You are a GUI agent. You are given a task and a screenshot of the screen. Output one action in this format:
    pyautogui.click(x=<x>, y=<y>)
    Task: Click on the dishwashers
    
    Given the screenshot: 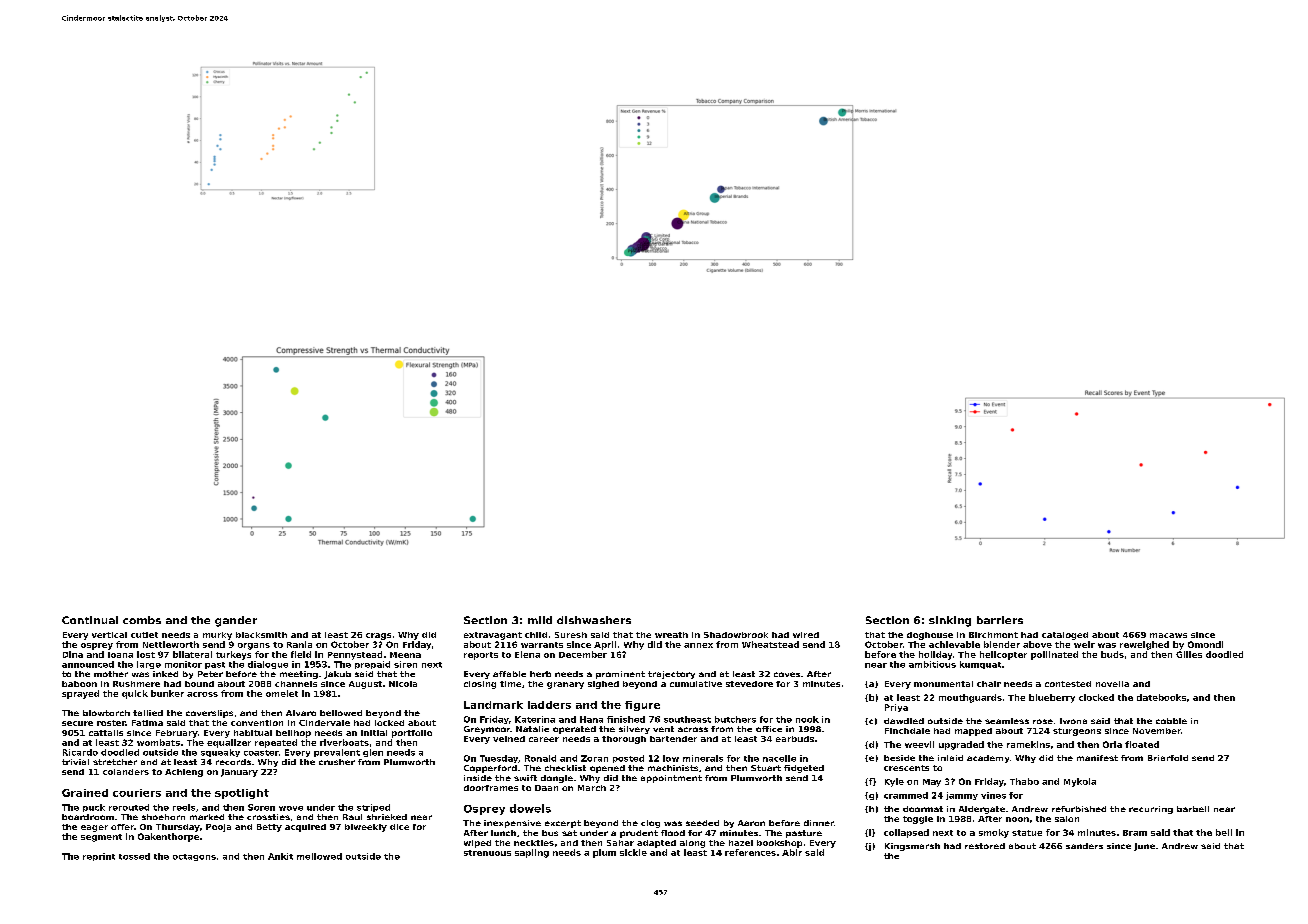 What is the action you would take?
    pyautogui.click(x=594, y=620)
